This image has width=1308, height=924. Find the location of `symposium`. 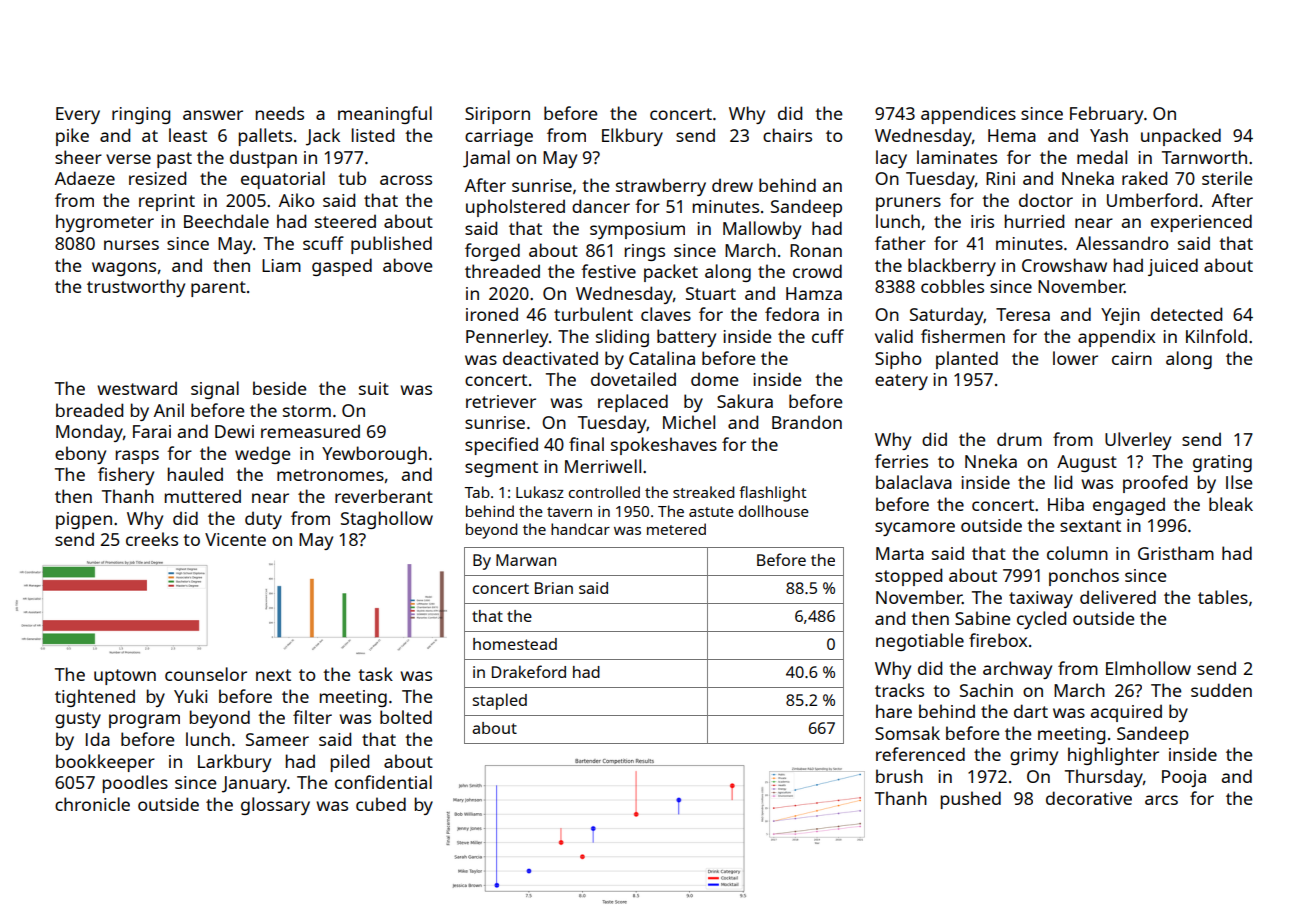

symposium is located at coordinates (637, 230).
